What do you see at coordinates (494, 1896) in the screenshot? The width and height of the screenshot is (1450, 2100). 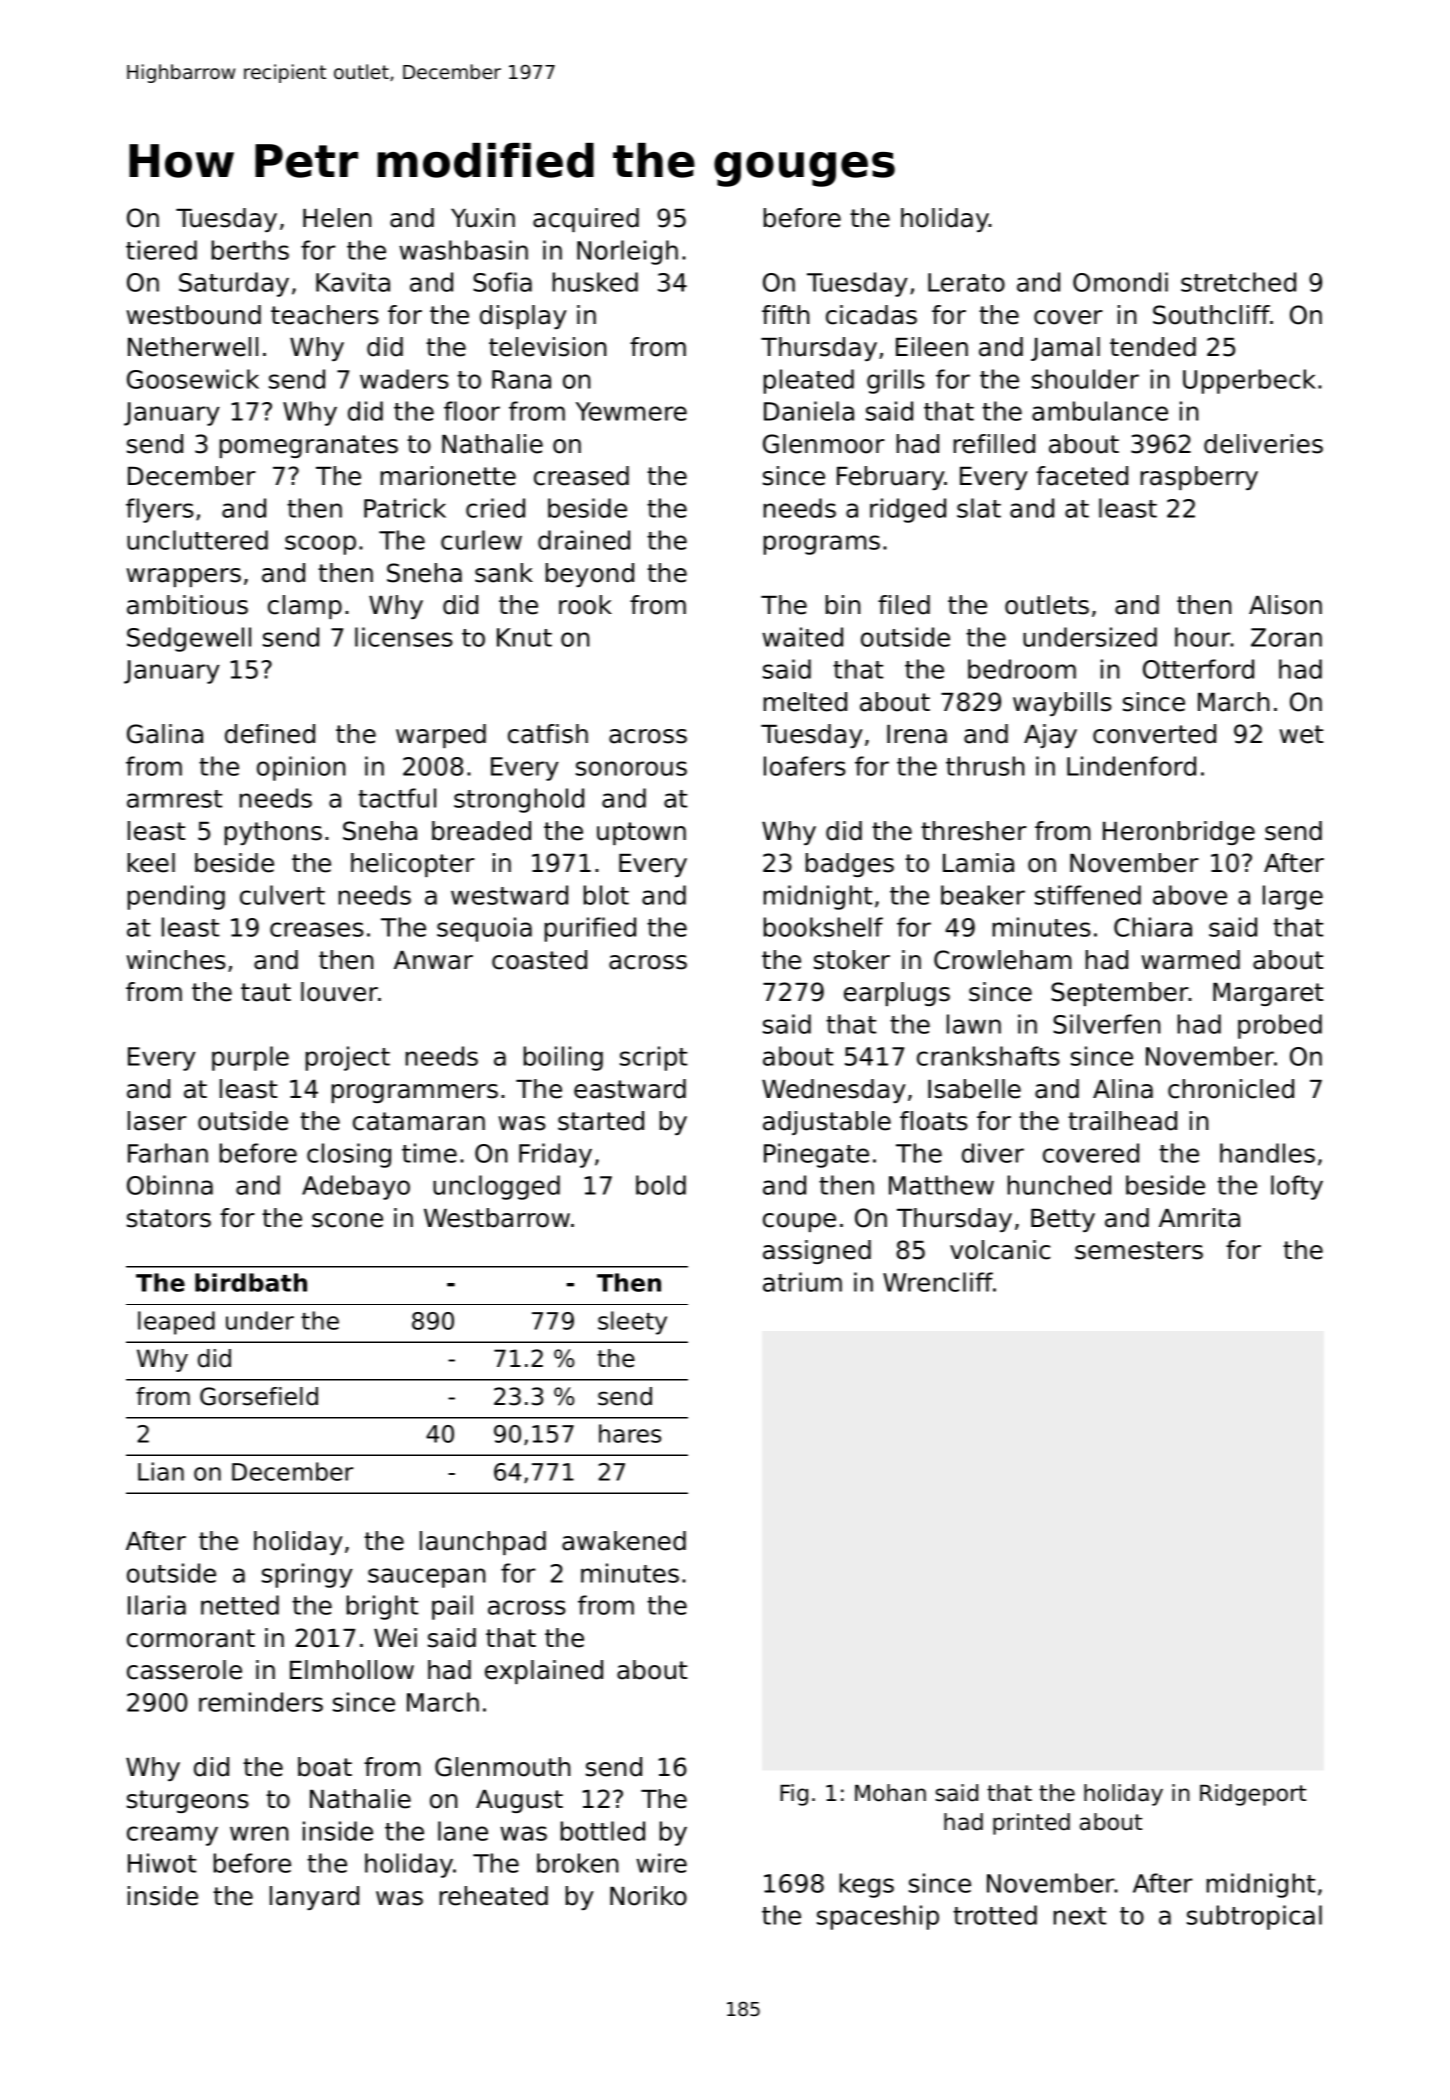 I see `reheated` at bounding box center [494, 1896].
